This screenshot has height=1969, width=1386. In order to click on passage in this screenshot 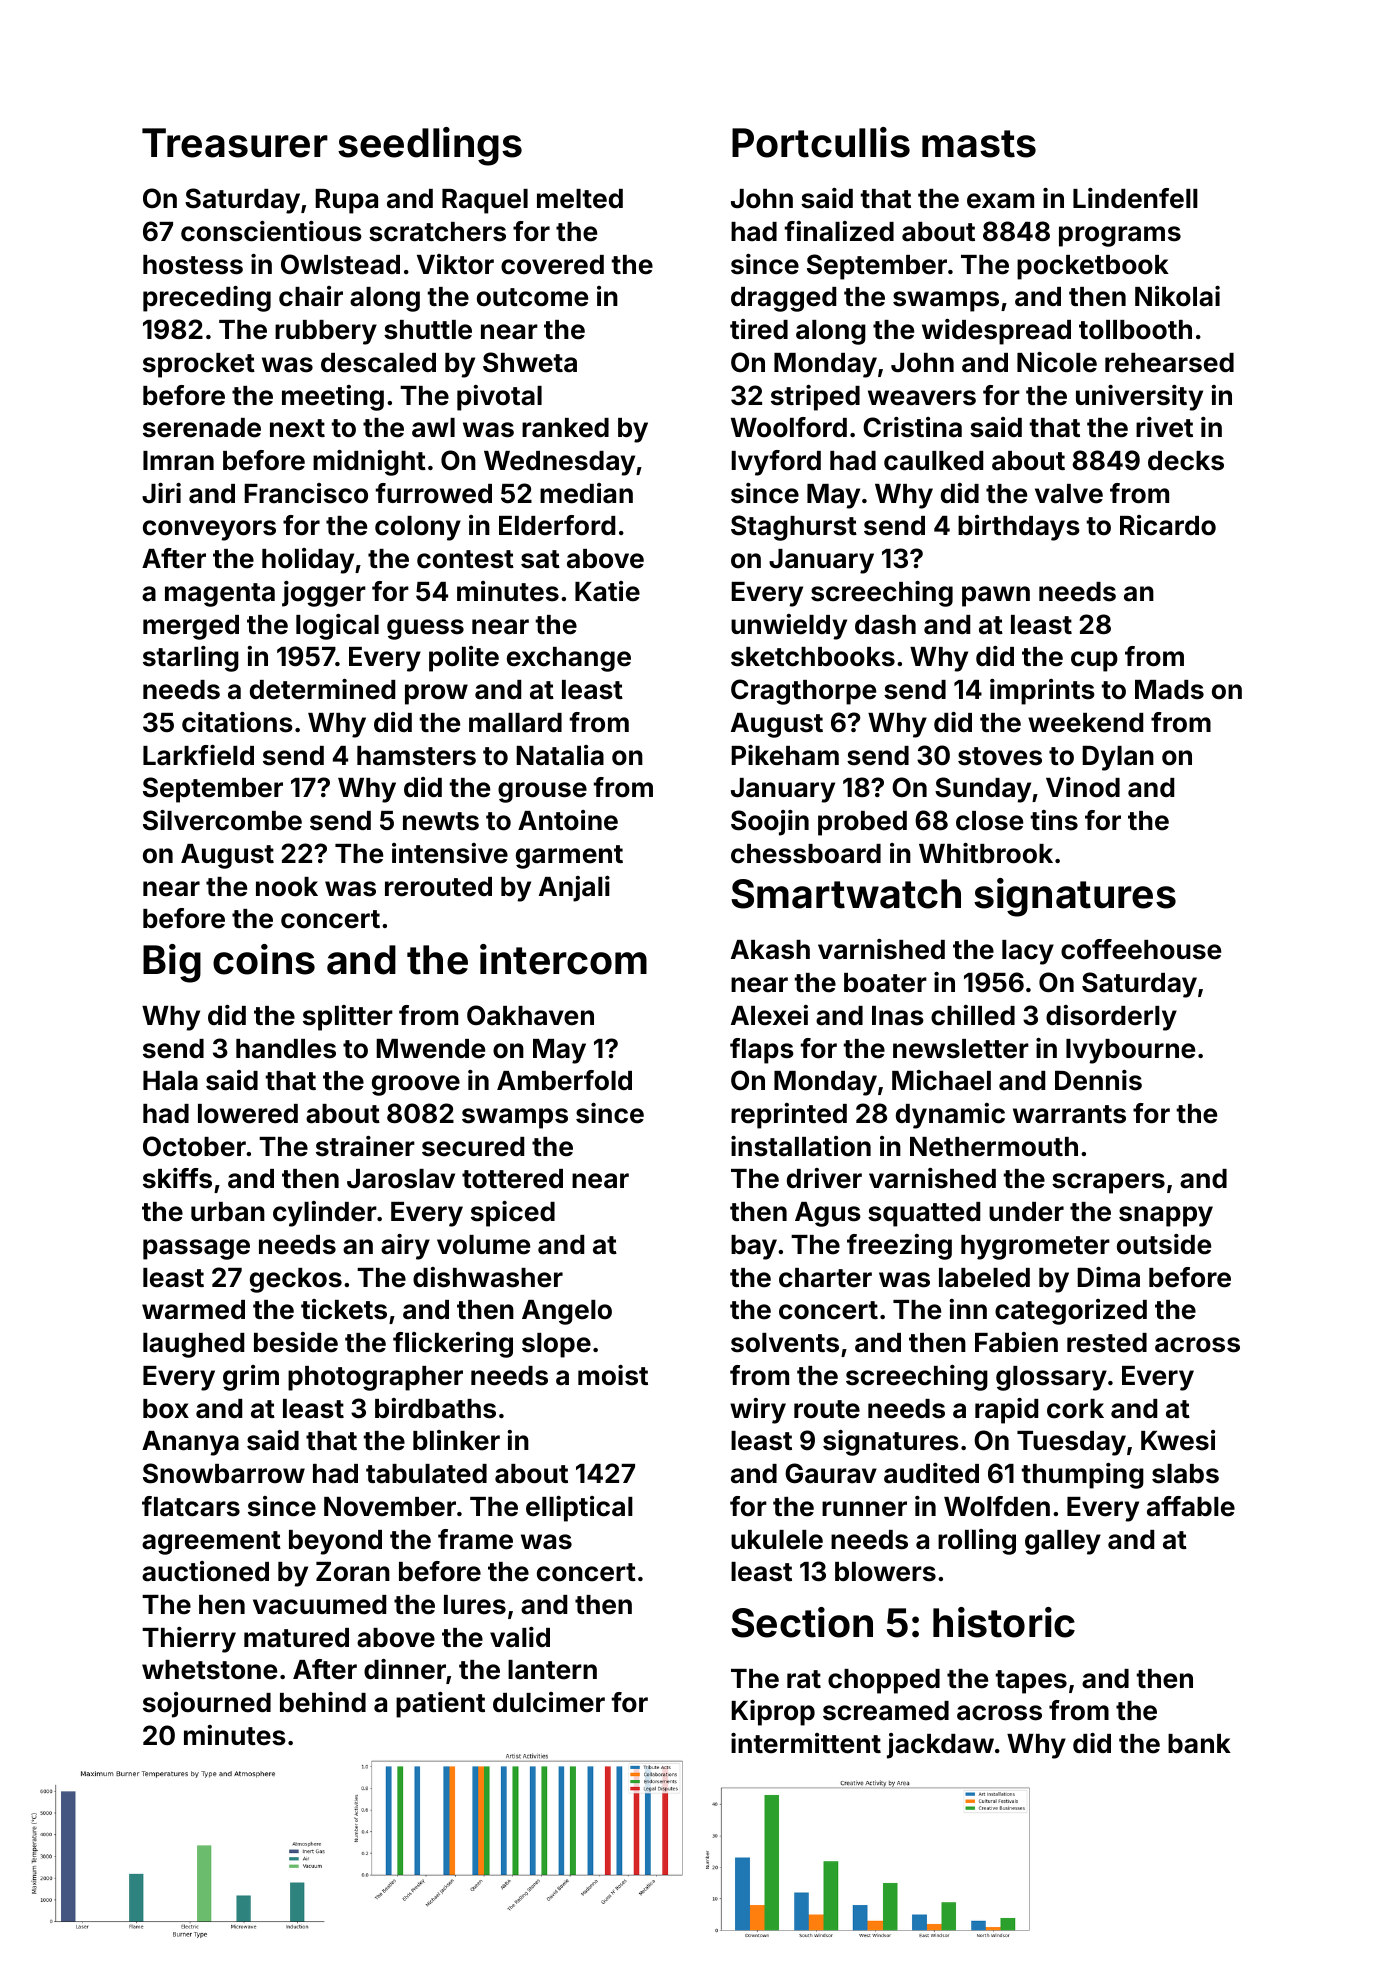, I will do `click(196, 1249)`.
